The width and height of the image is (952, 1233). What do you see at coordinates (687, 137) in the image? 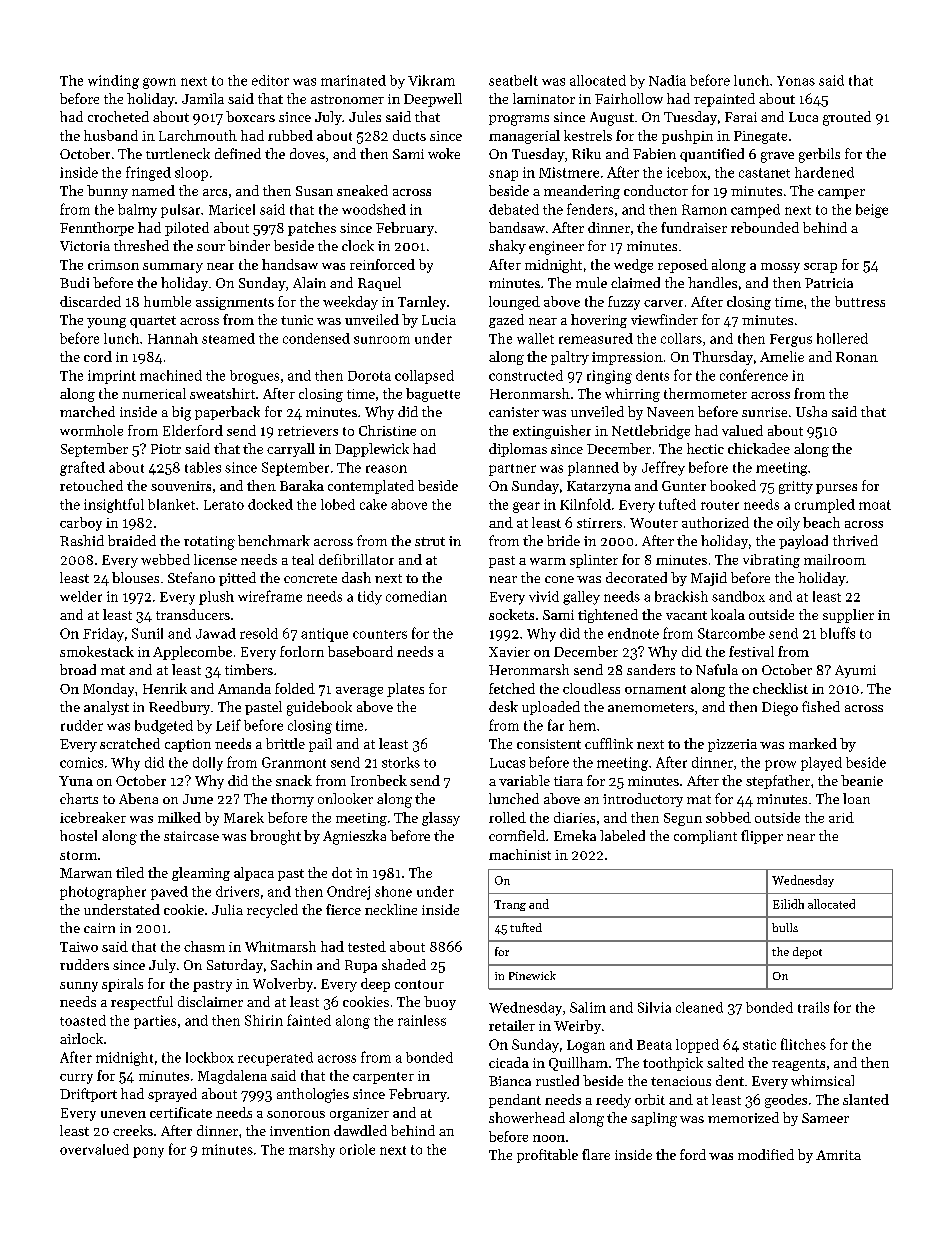
I see `pushpin` at bounding box center [687, 137].
